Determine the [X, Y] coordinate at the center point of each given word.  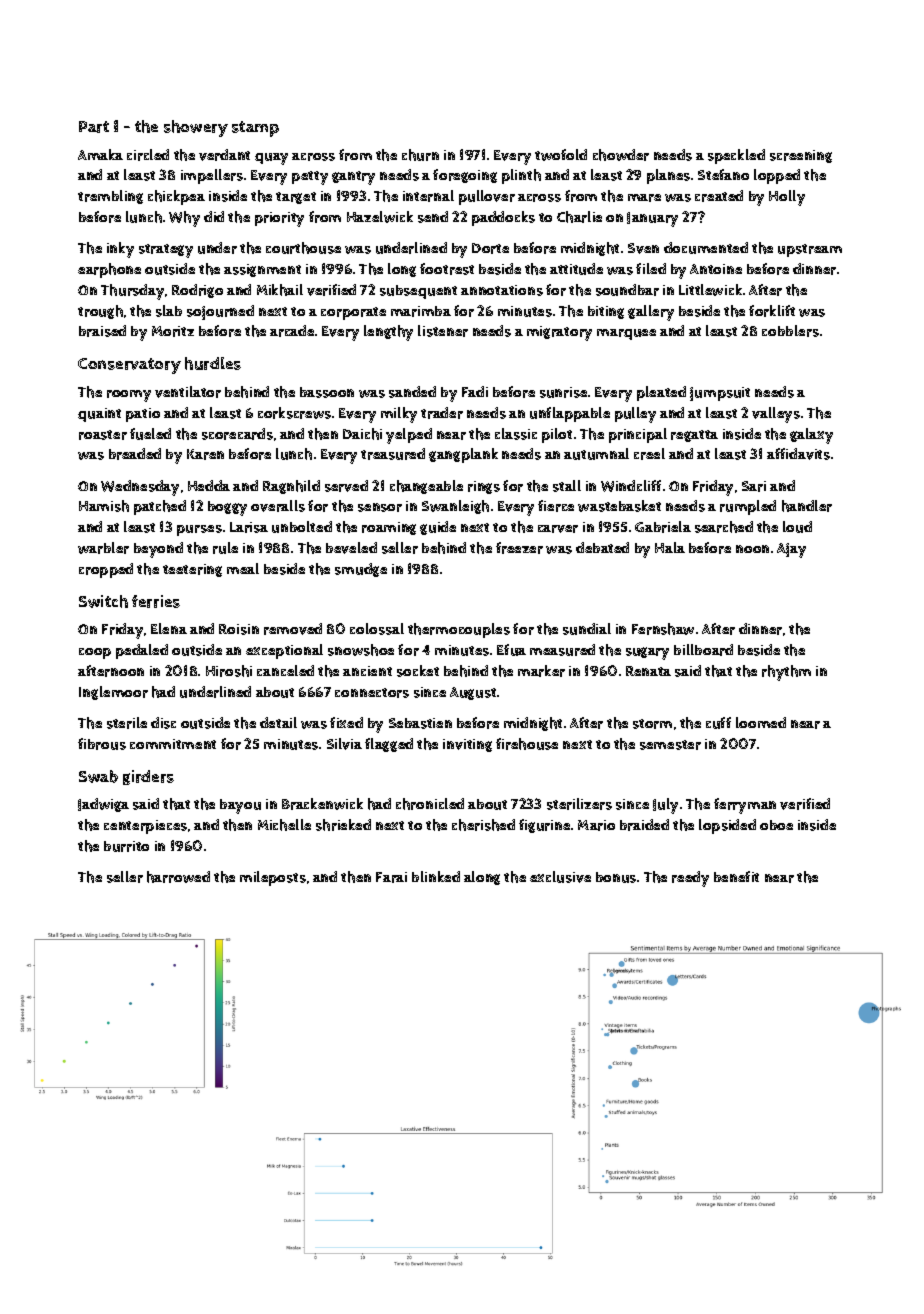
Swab [98, 776]
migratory [559, 333]
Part [94, 127]
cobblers [790, 331]
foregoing [465, 176]
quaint [99, 415]
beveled [351, 548]
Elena [169, 628]
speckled [736, 156]
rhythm [786, 673]
